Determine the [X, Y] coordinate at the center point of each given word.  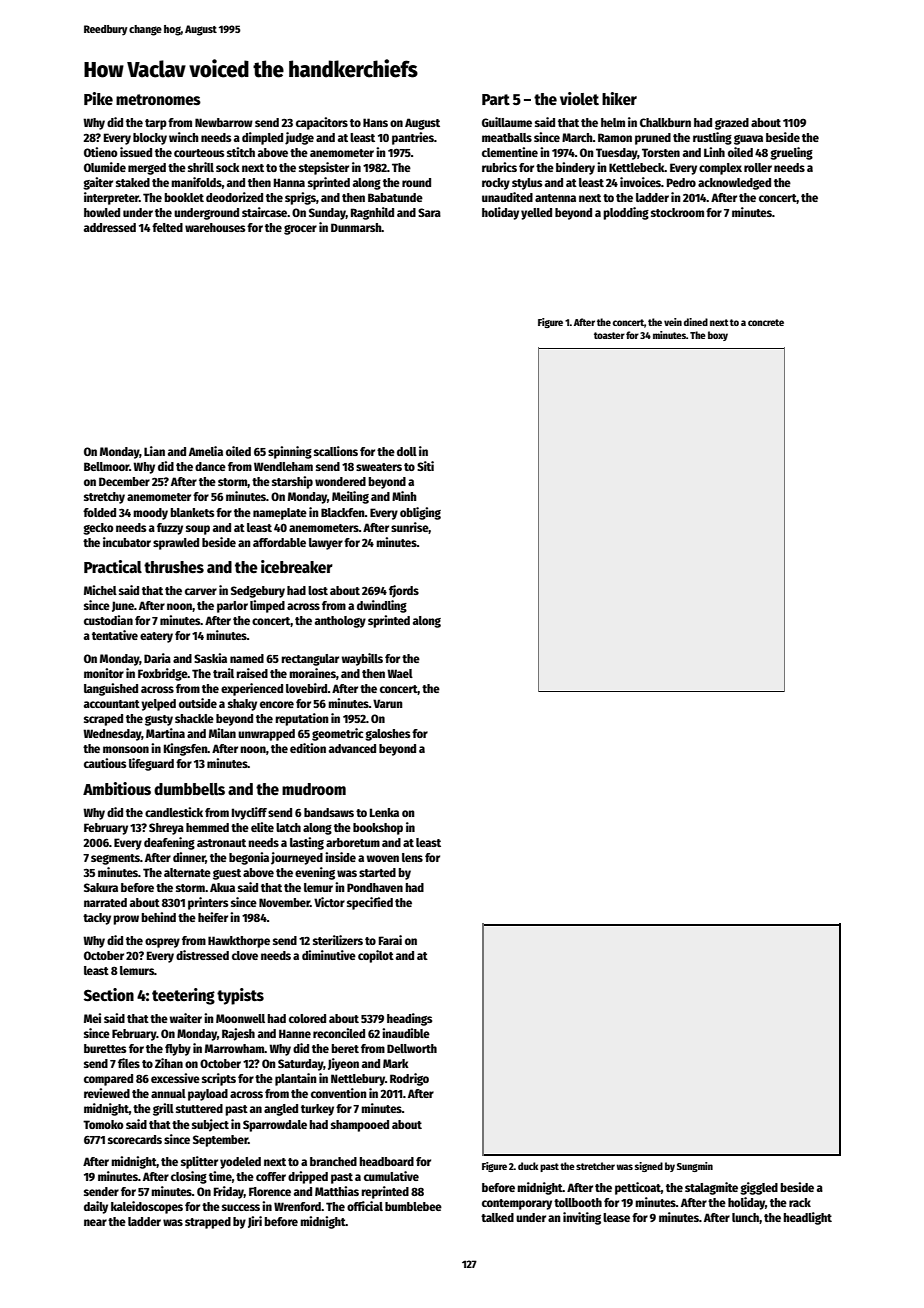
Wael [400, 673]
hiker [619, 98]
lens [412, 857]
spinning [290, 452]
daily [96, 1207]
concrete [766, 322]
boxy [718, 336]
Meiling [350, 497]
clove [245, 955]
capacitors [322, 123]
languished [111, 689]
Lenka [384, 812]
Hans [375, 122]
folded [99, 512]
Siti [425, 466]
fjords [404, 591]
